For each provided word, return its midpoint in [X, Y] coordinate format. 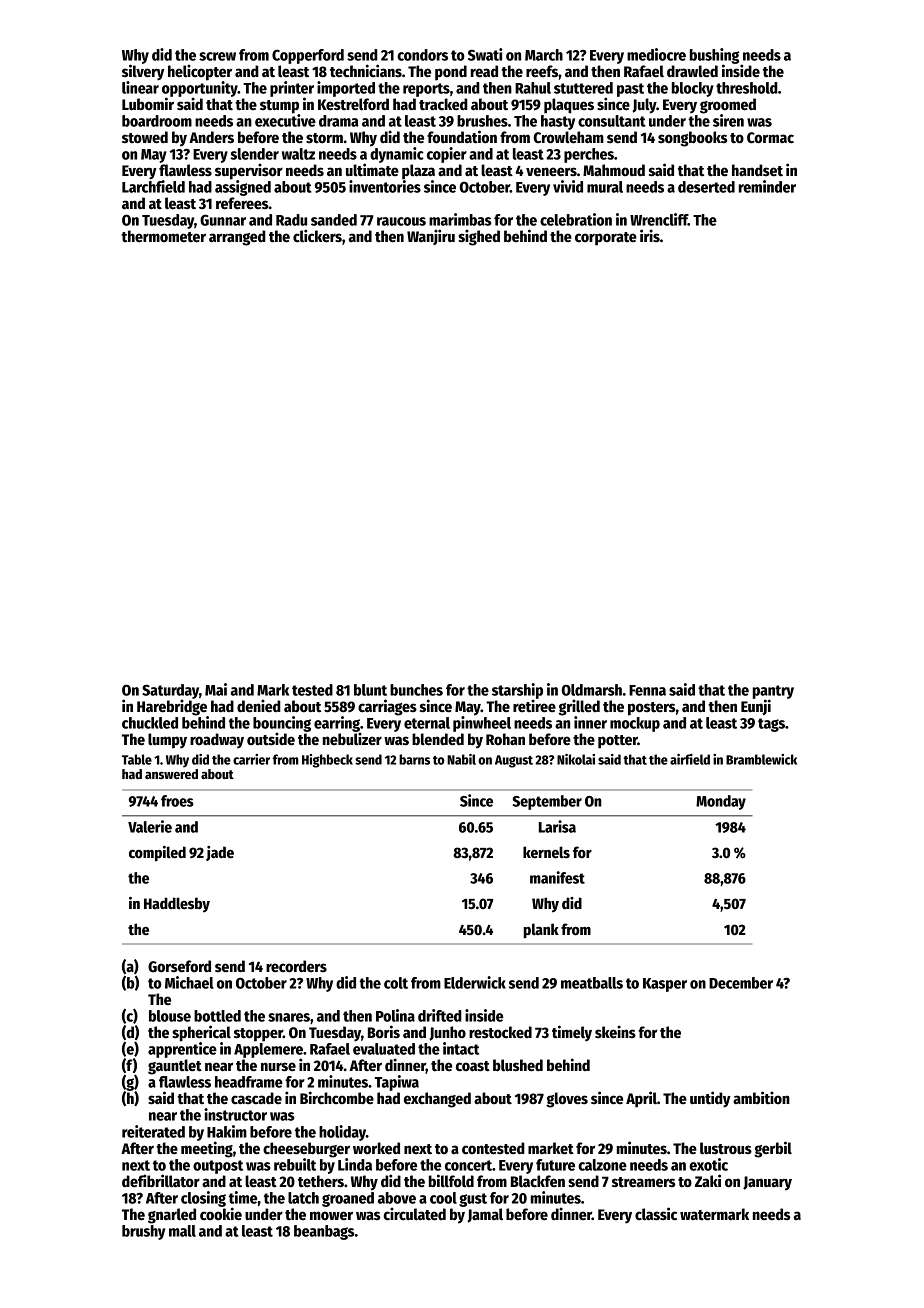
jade [220, 853]
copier [447, 155]
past [630, 90]
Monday [721, 802]
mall [182, 1231]
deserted [706, 187]
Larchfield [153, 186]
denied [259, 706]
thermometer [163, 236]
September [547, 802]
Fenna [647, 690]
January [767, 1183]
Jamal [485, 1215]
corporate [606, 239]
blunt [370, 690]
